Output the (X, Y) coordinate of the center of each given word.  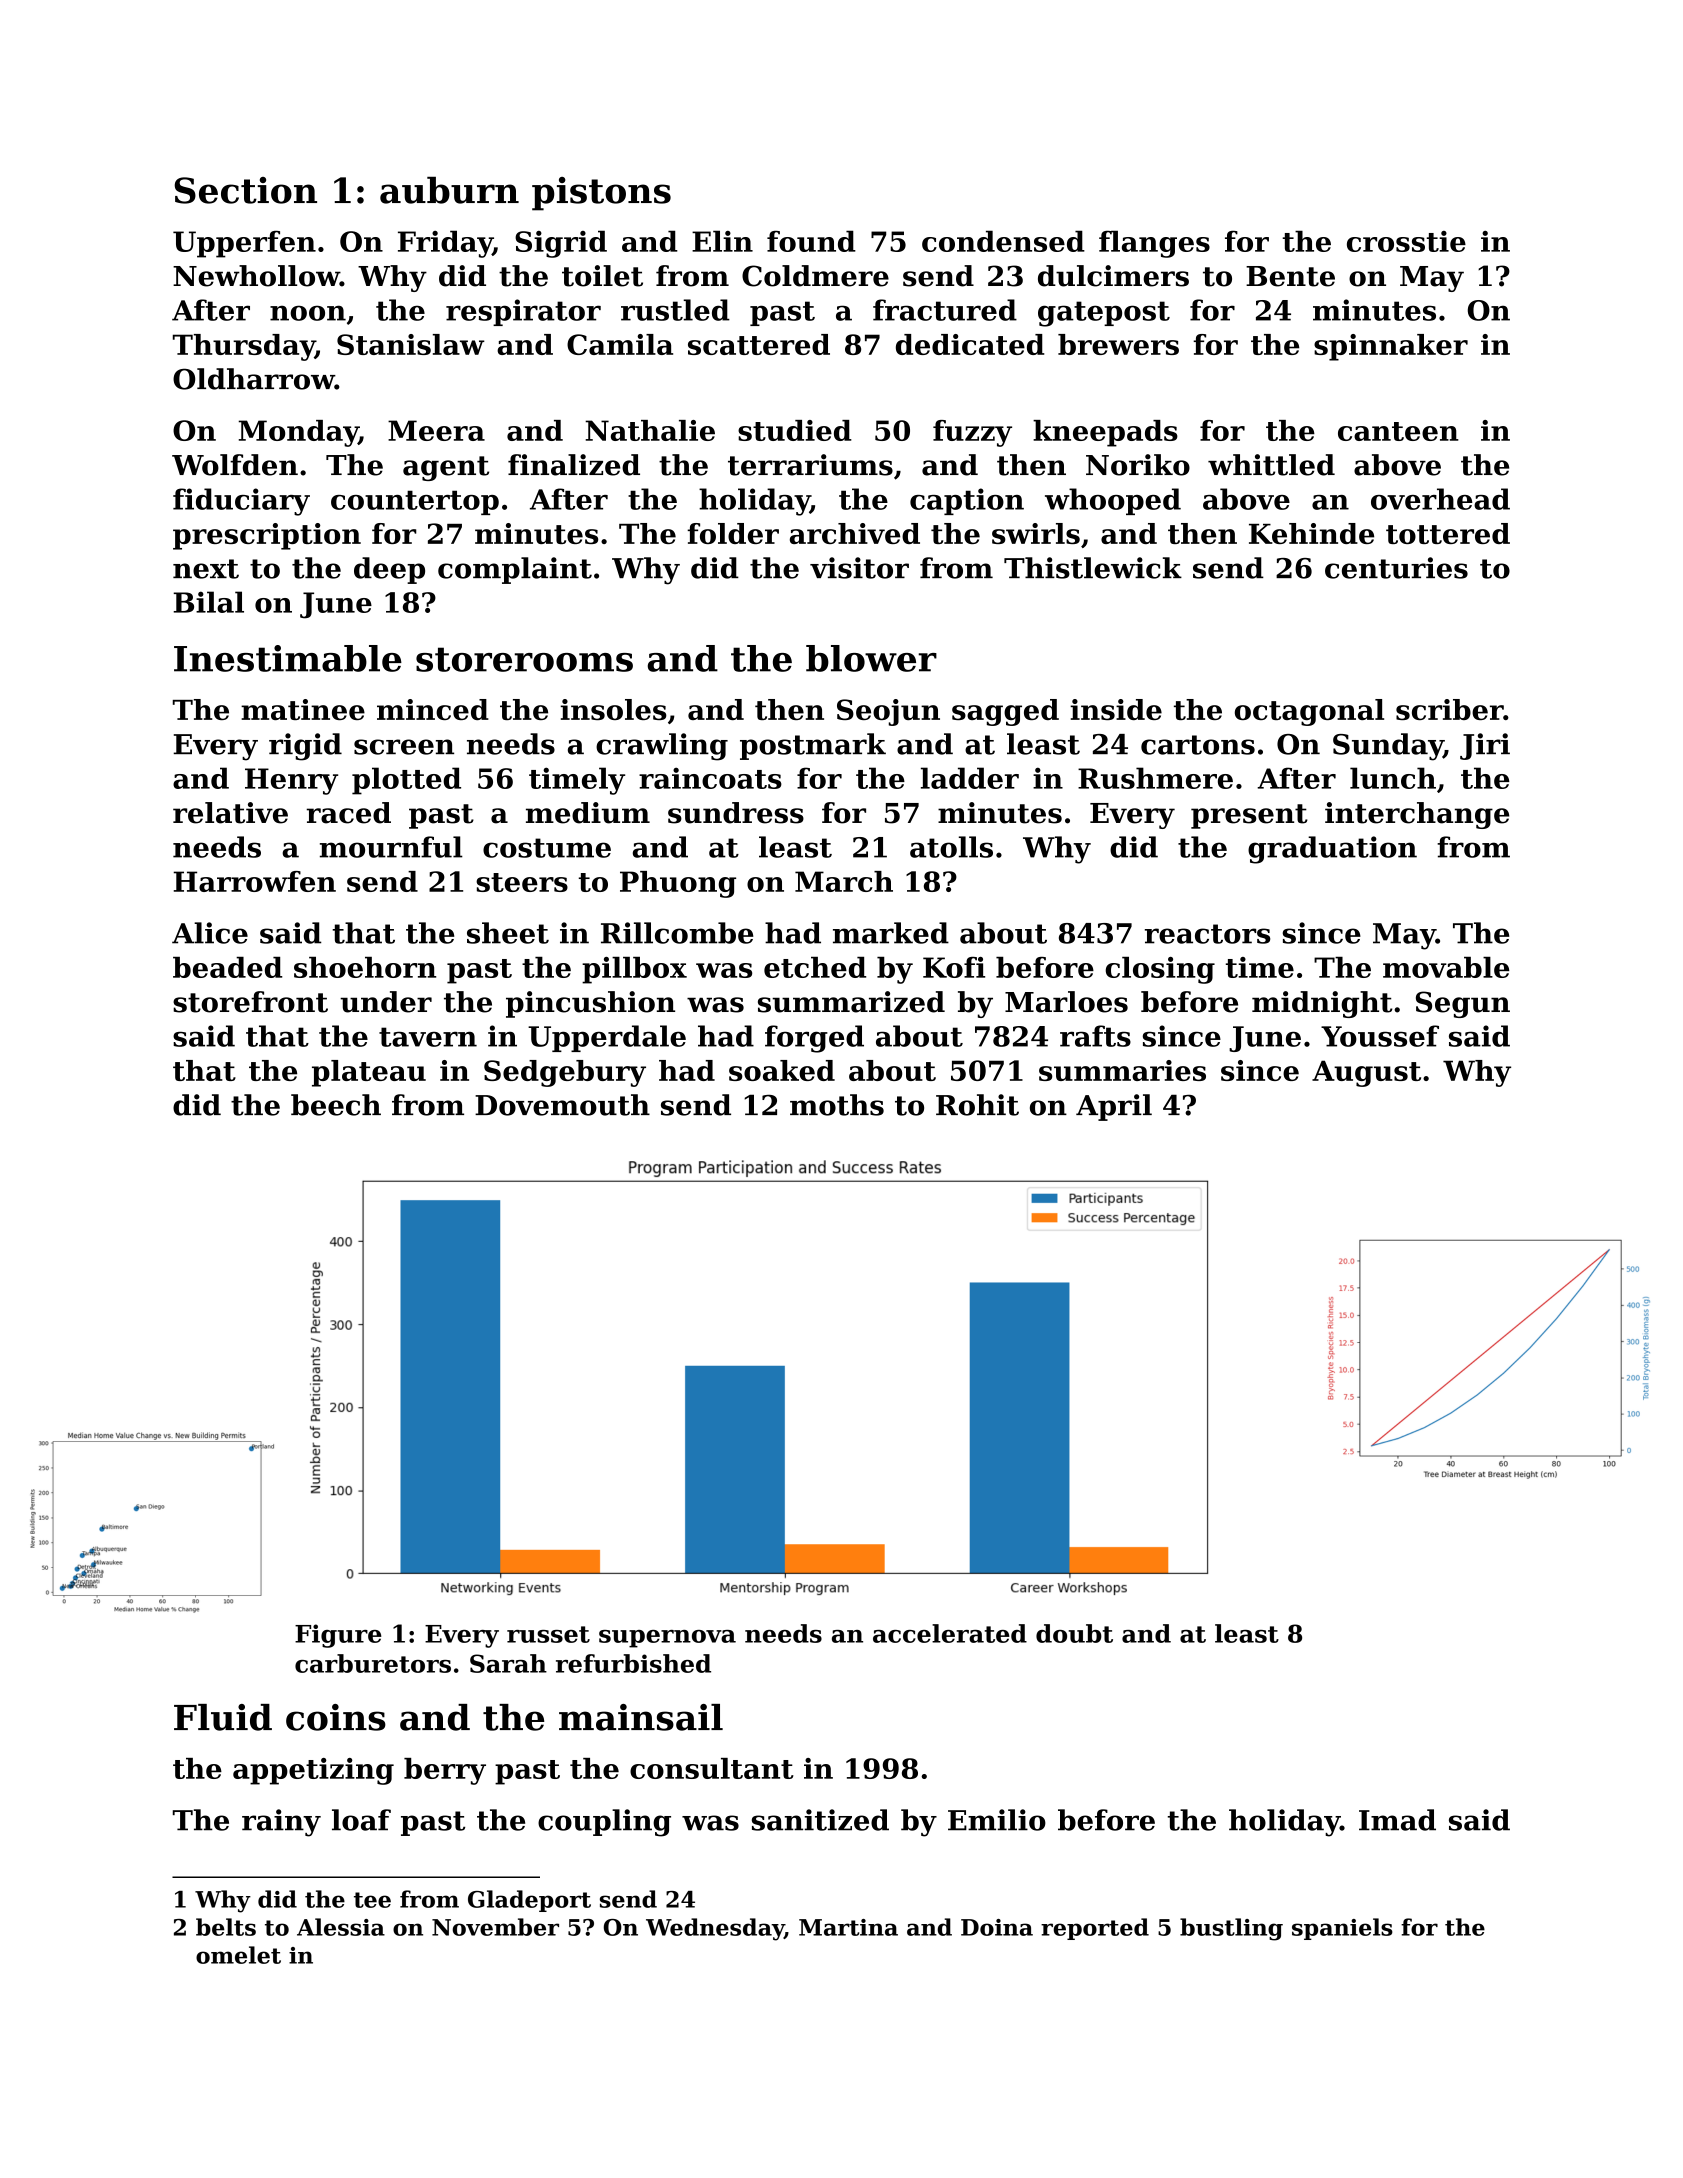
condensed (1003, 241)
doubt (1074, 1633)
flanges (1154, 244)
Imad (1397, 1820)
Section (245, 190)
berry (445, 1771)
